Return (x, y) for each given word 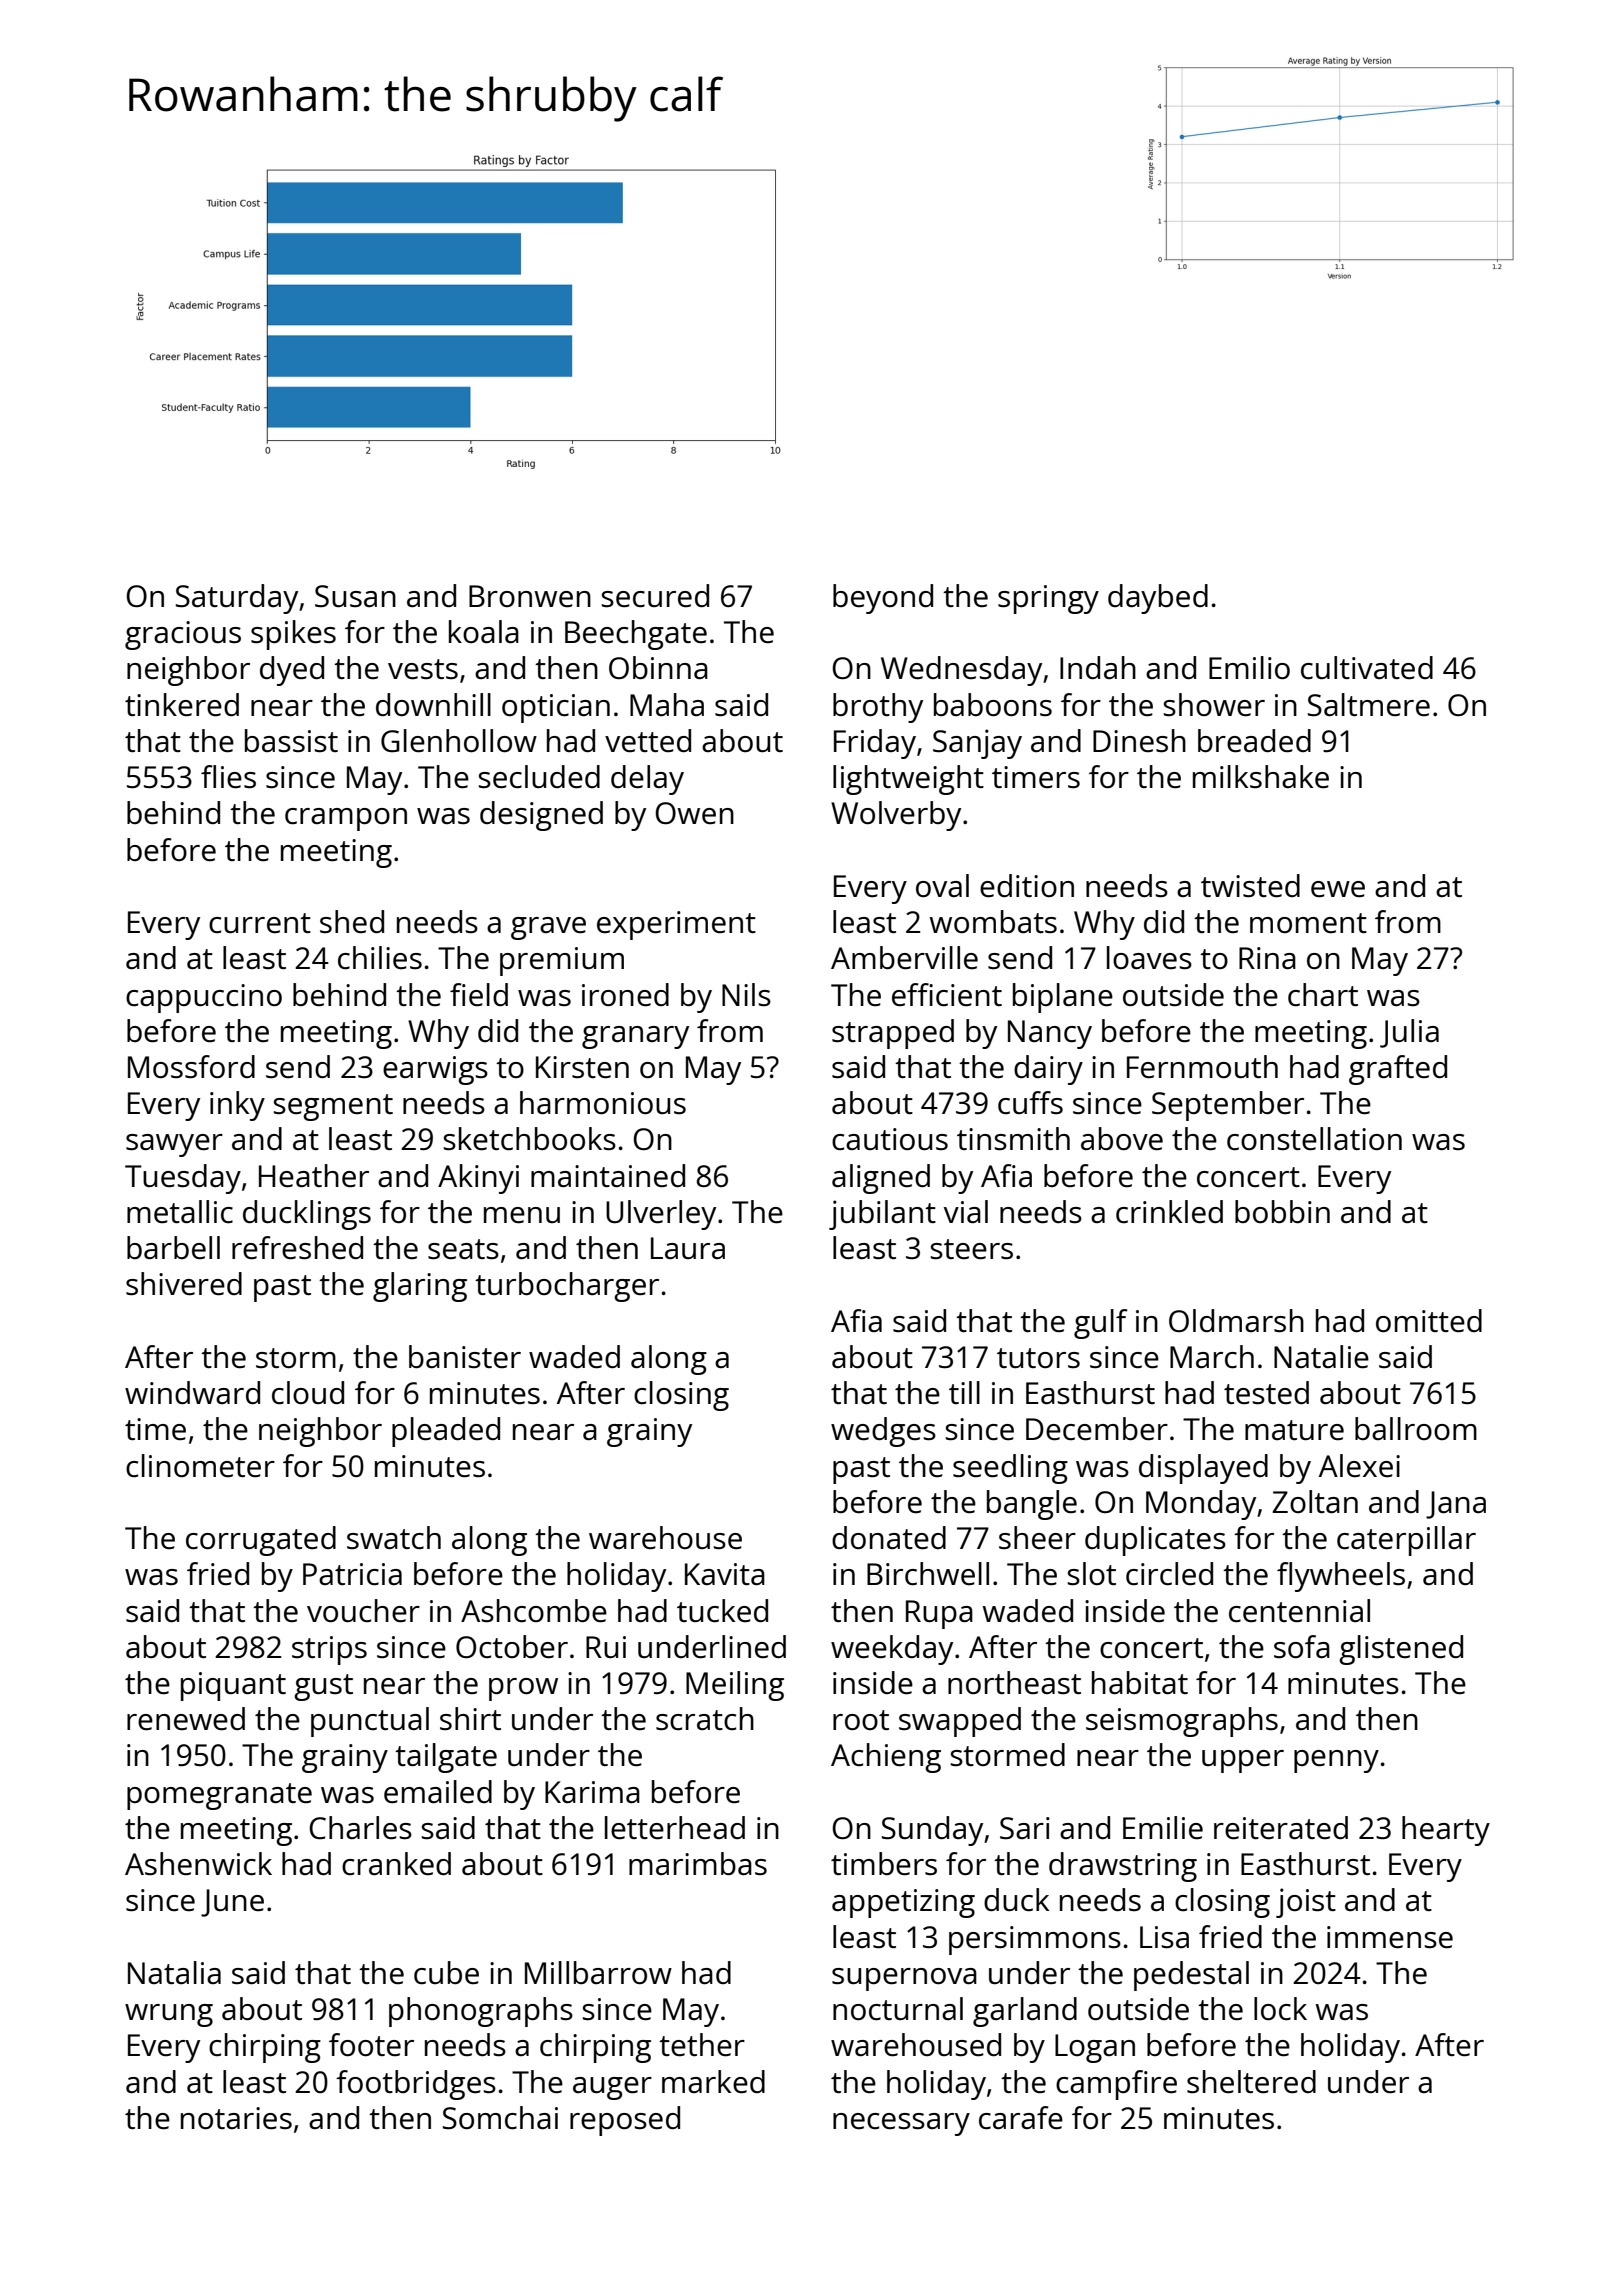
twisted (1250, 886)
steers (971, 1249)
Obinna (658, 667)
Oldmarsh (1236, 1321)
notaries (236, 2118)
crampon (346, 819)
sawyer (174, 1145)
